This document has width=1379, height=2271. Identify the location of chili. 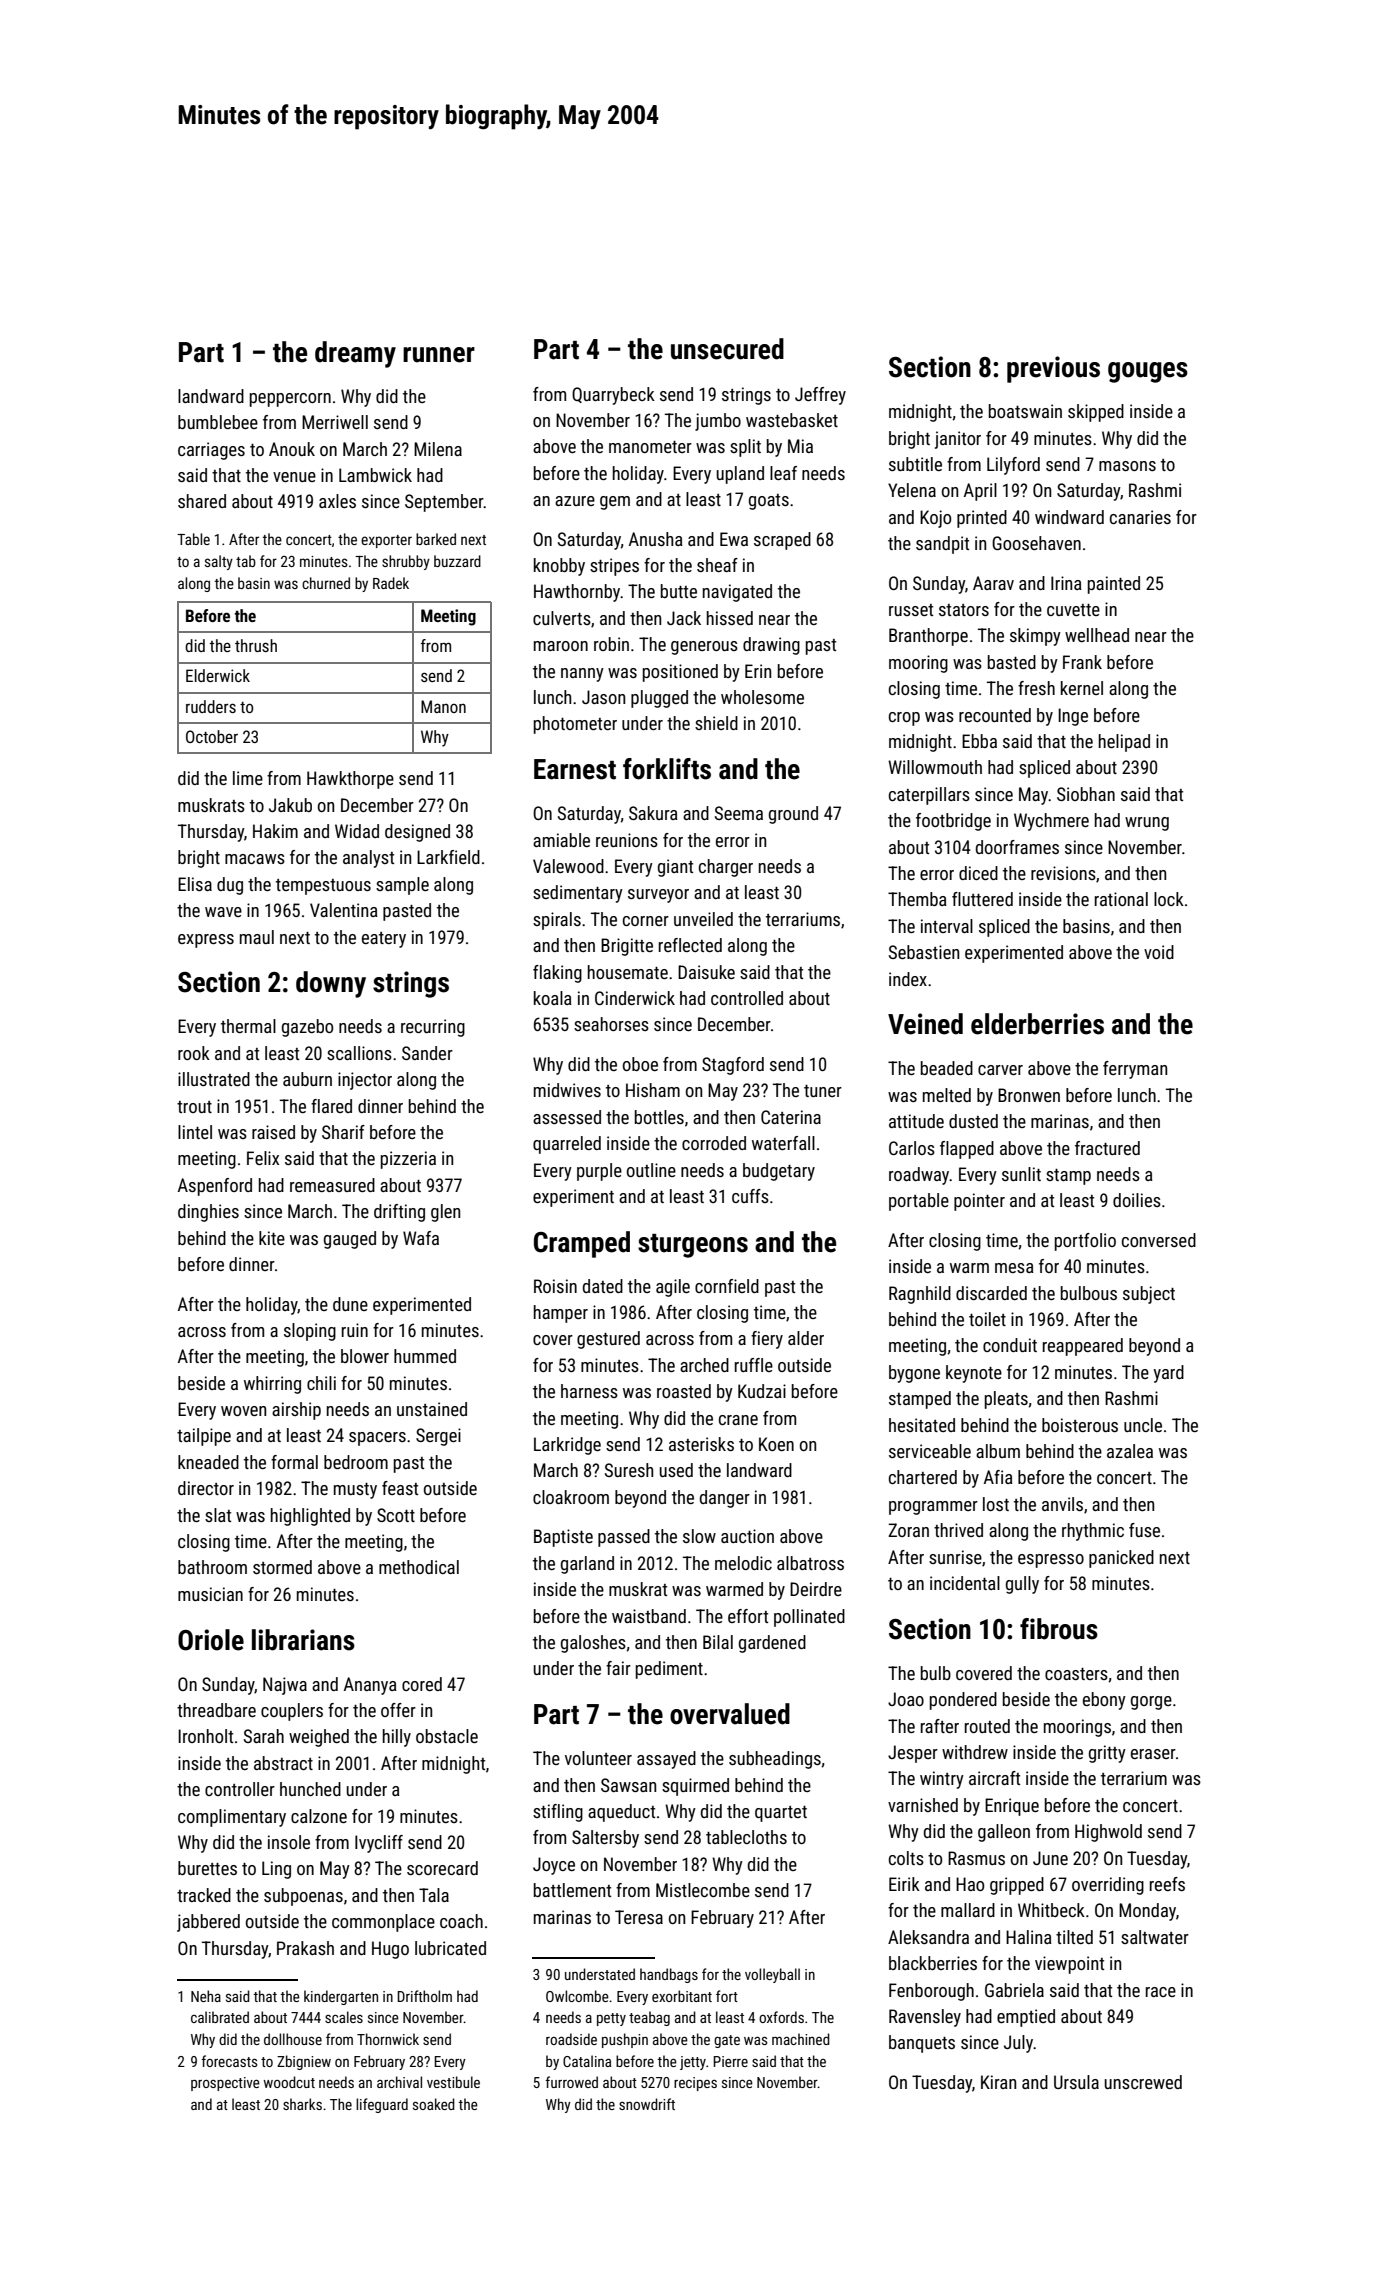
(321, 1383).
